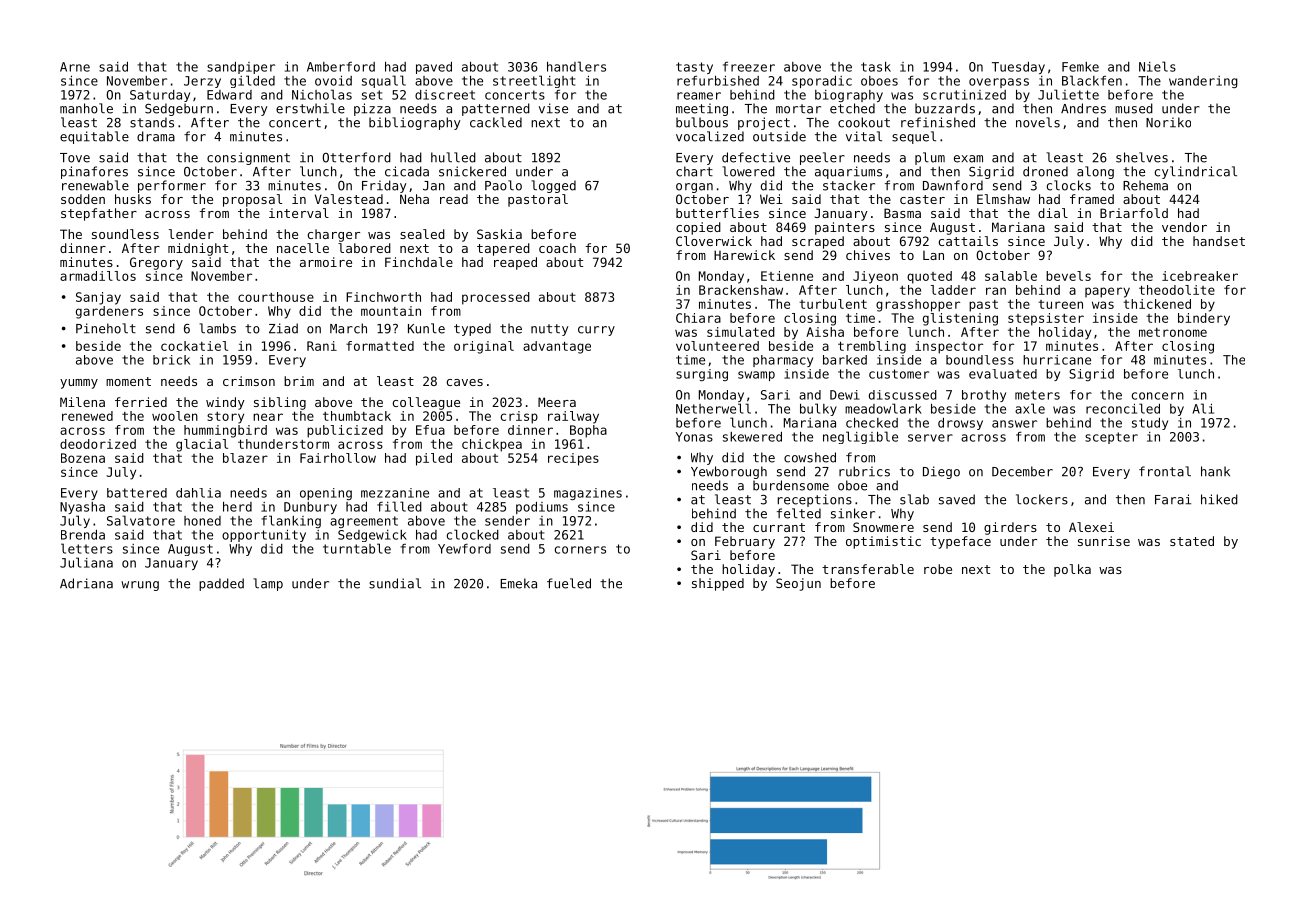 The height and width of the page is (924, 1308). I want to click on Elmshaw, so click(1003, 199).
